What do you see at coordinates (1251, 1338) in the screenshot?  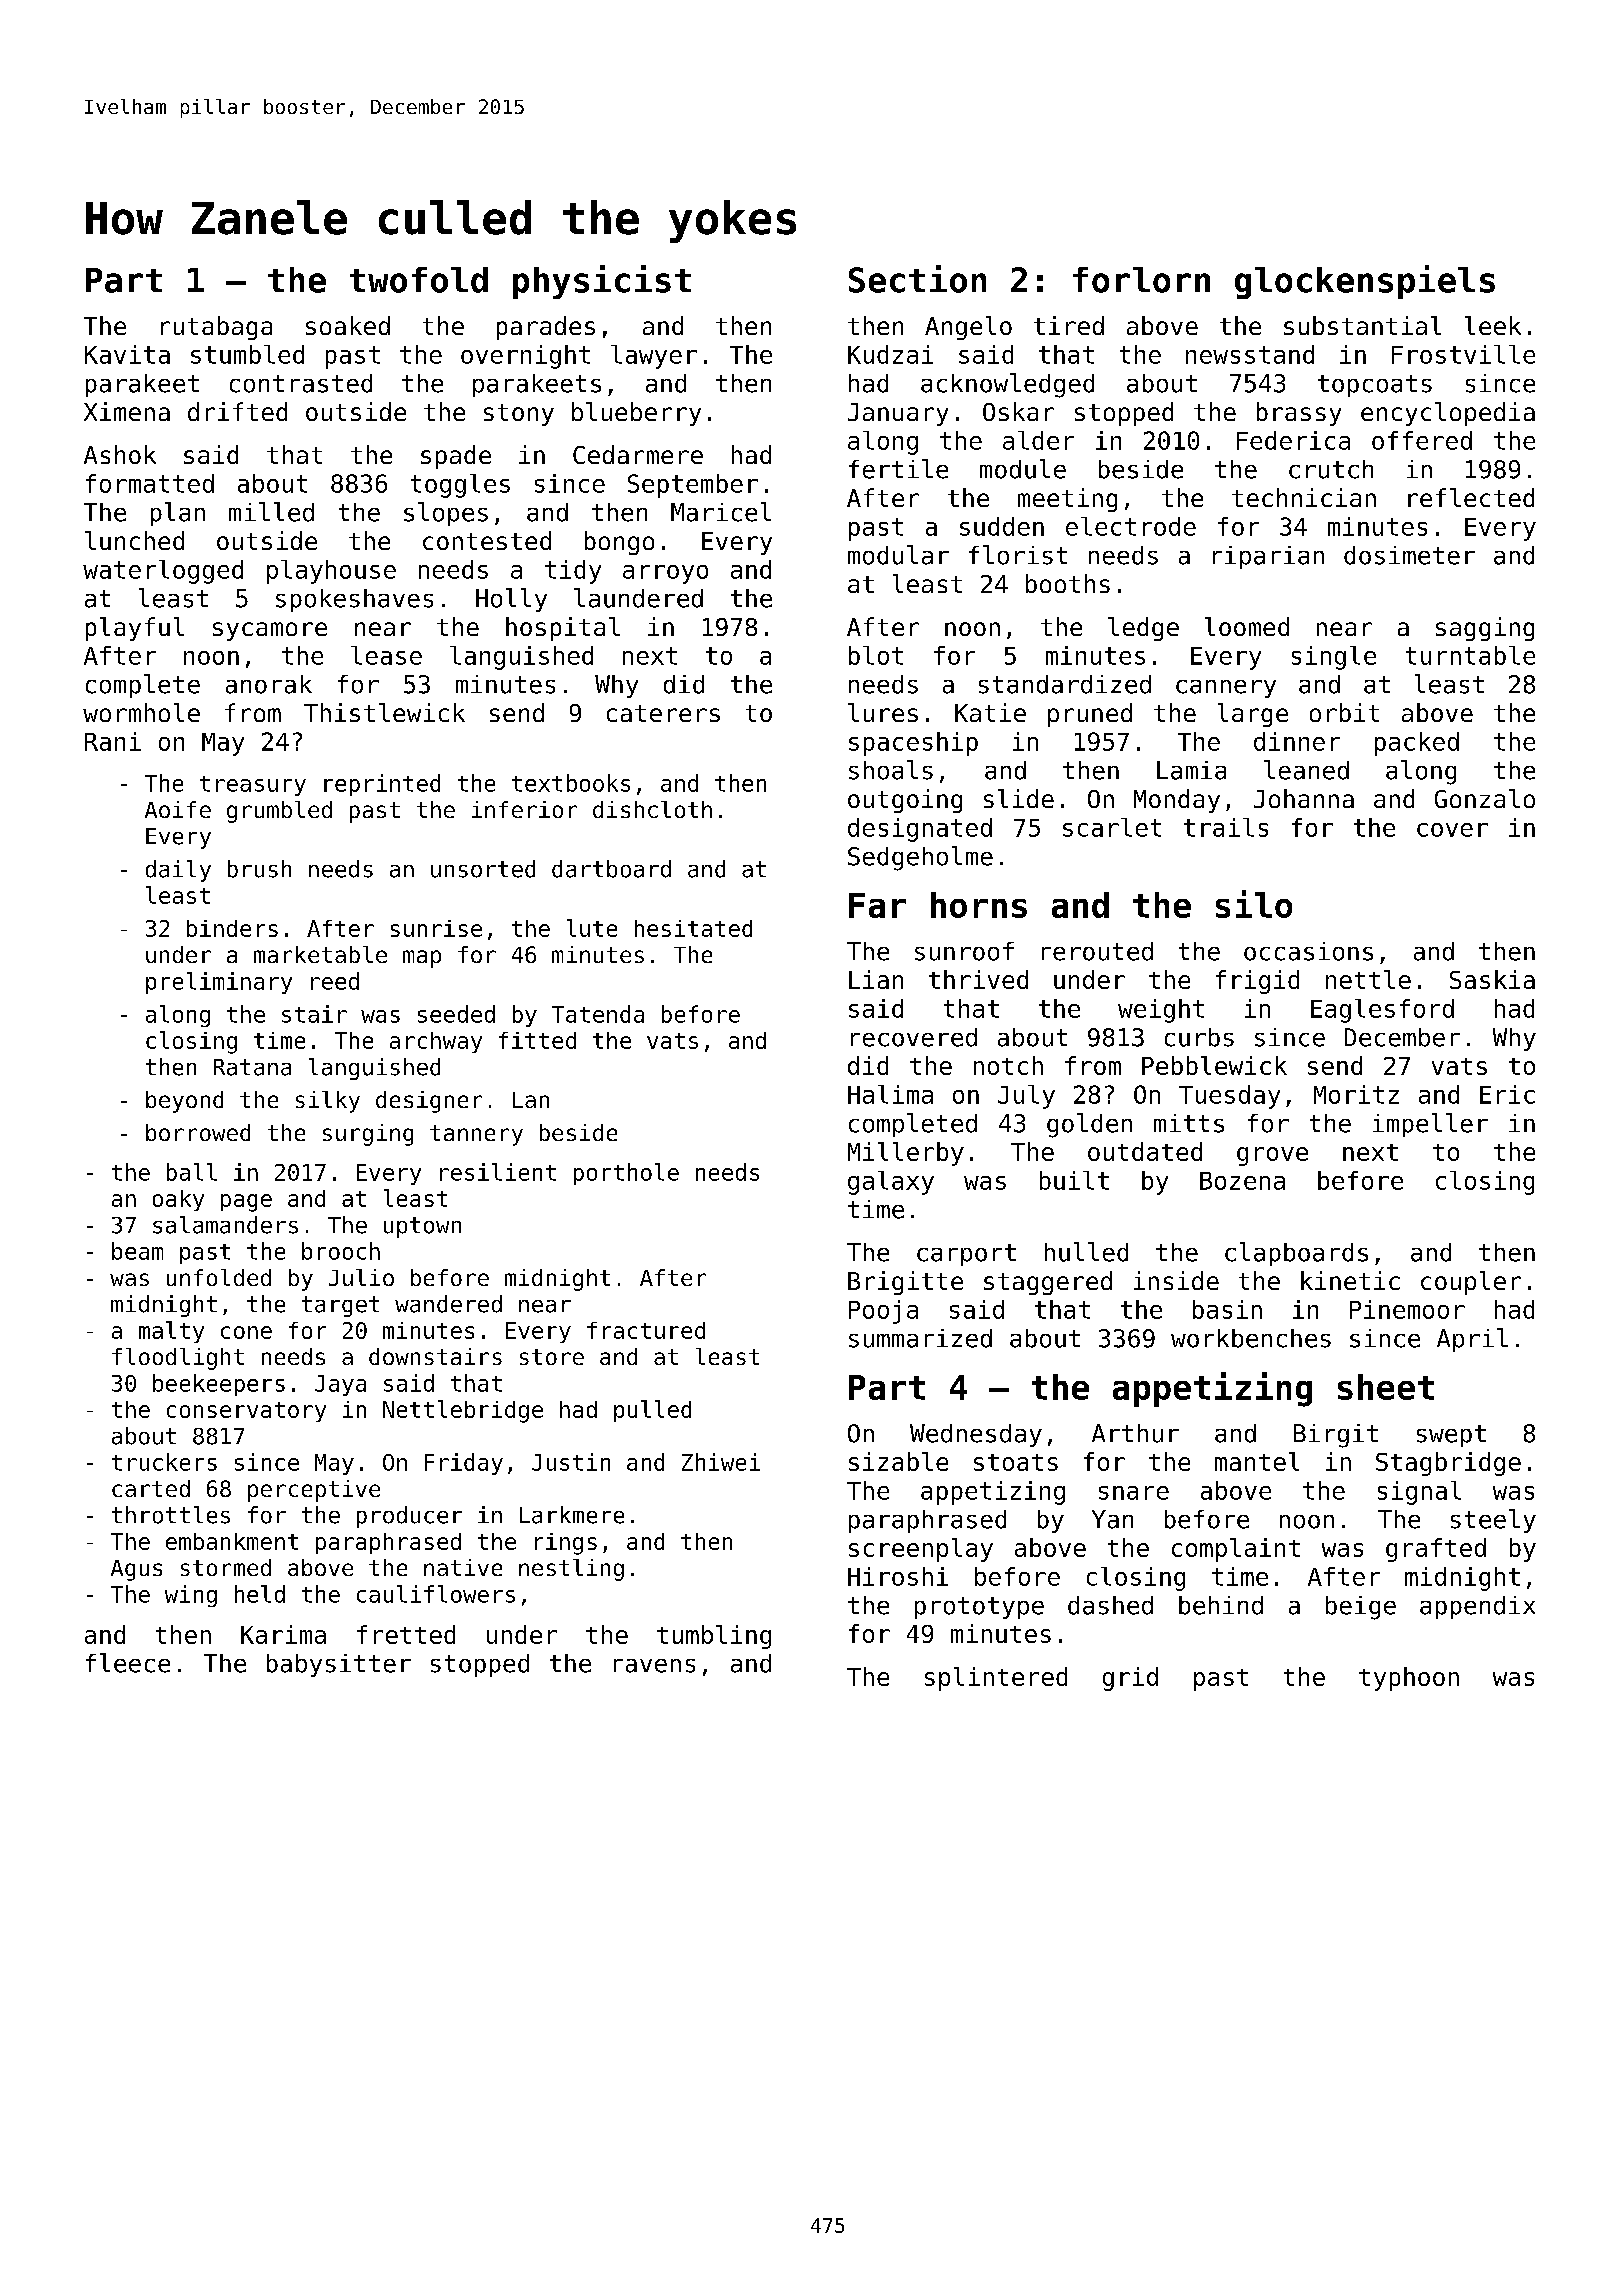 I see `workbenches` at bounding box center [1251, 1338].
